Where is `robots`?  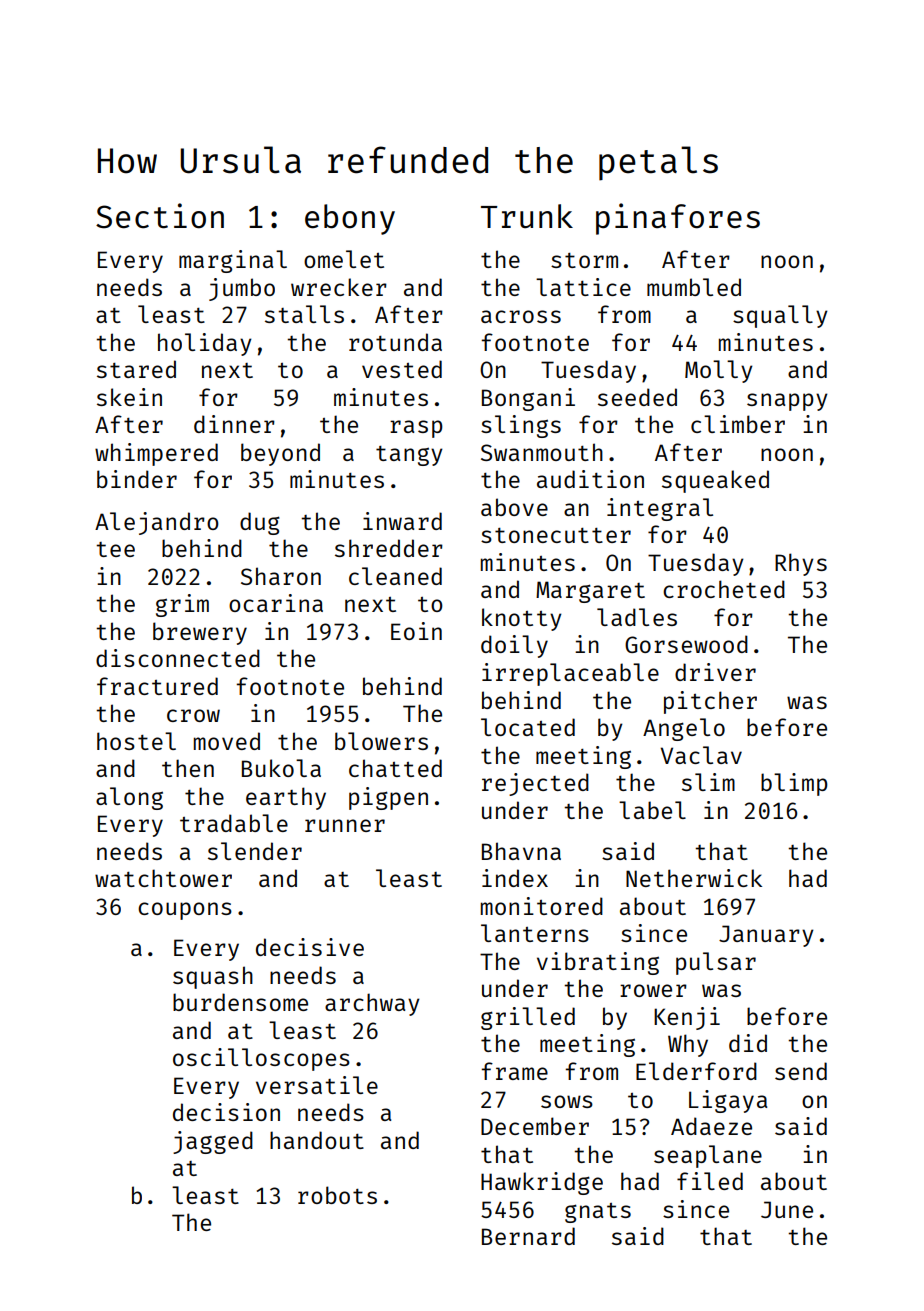 robots is located at coordinates (337, 1195).
